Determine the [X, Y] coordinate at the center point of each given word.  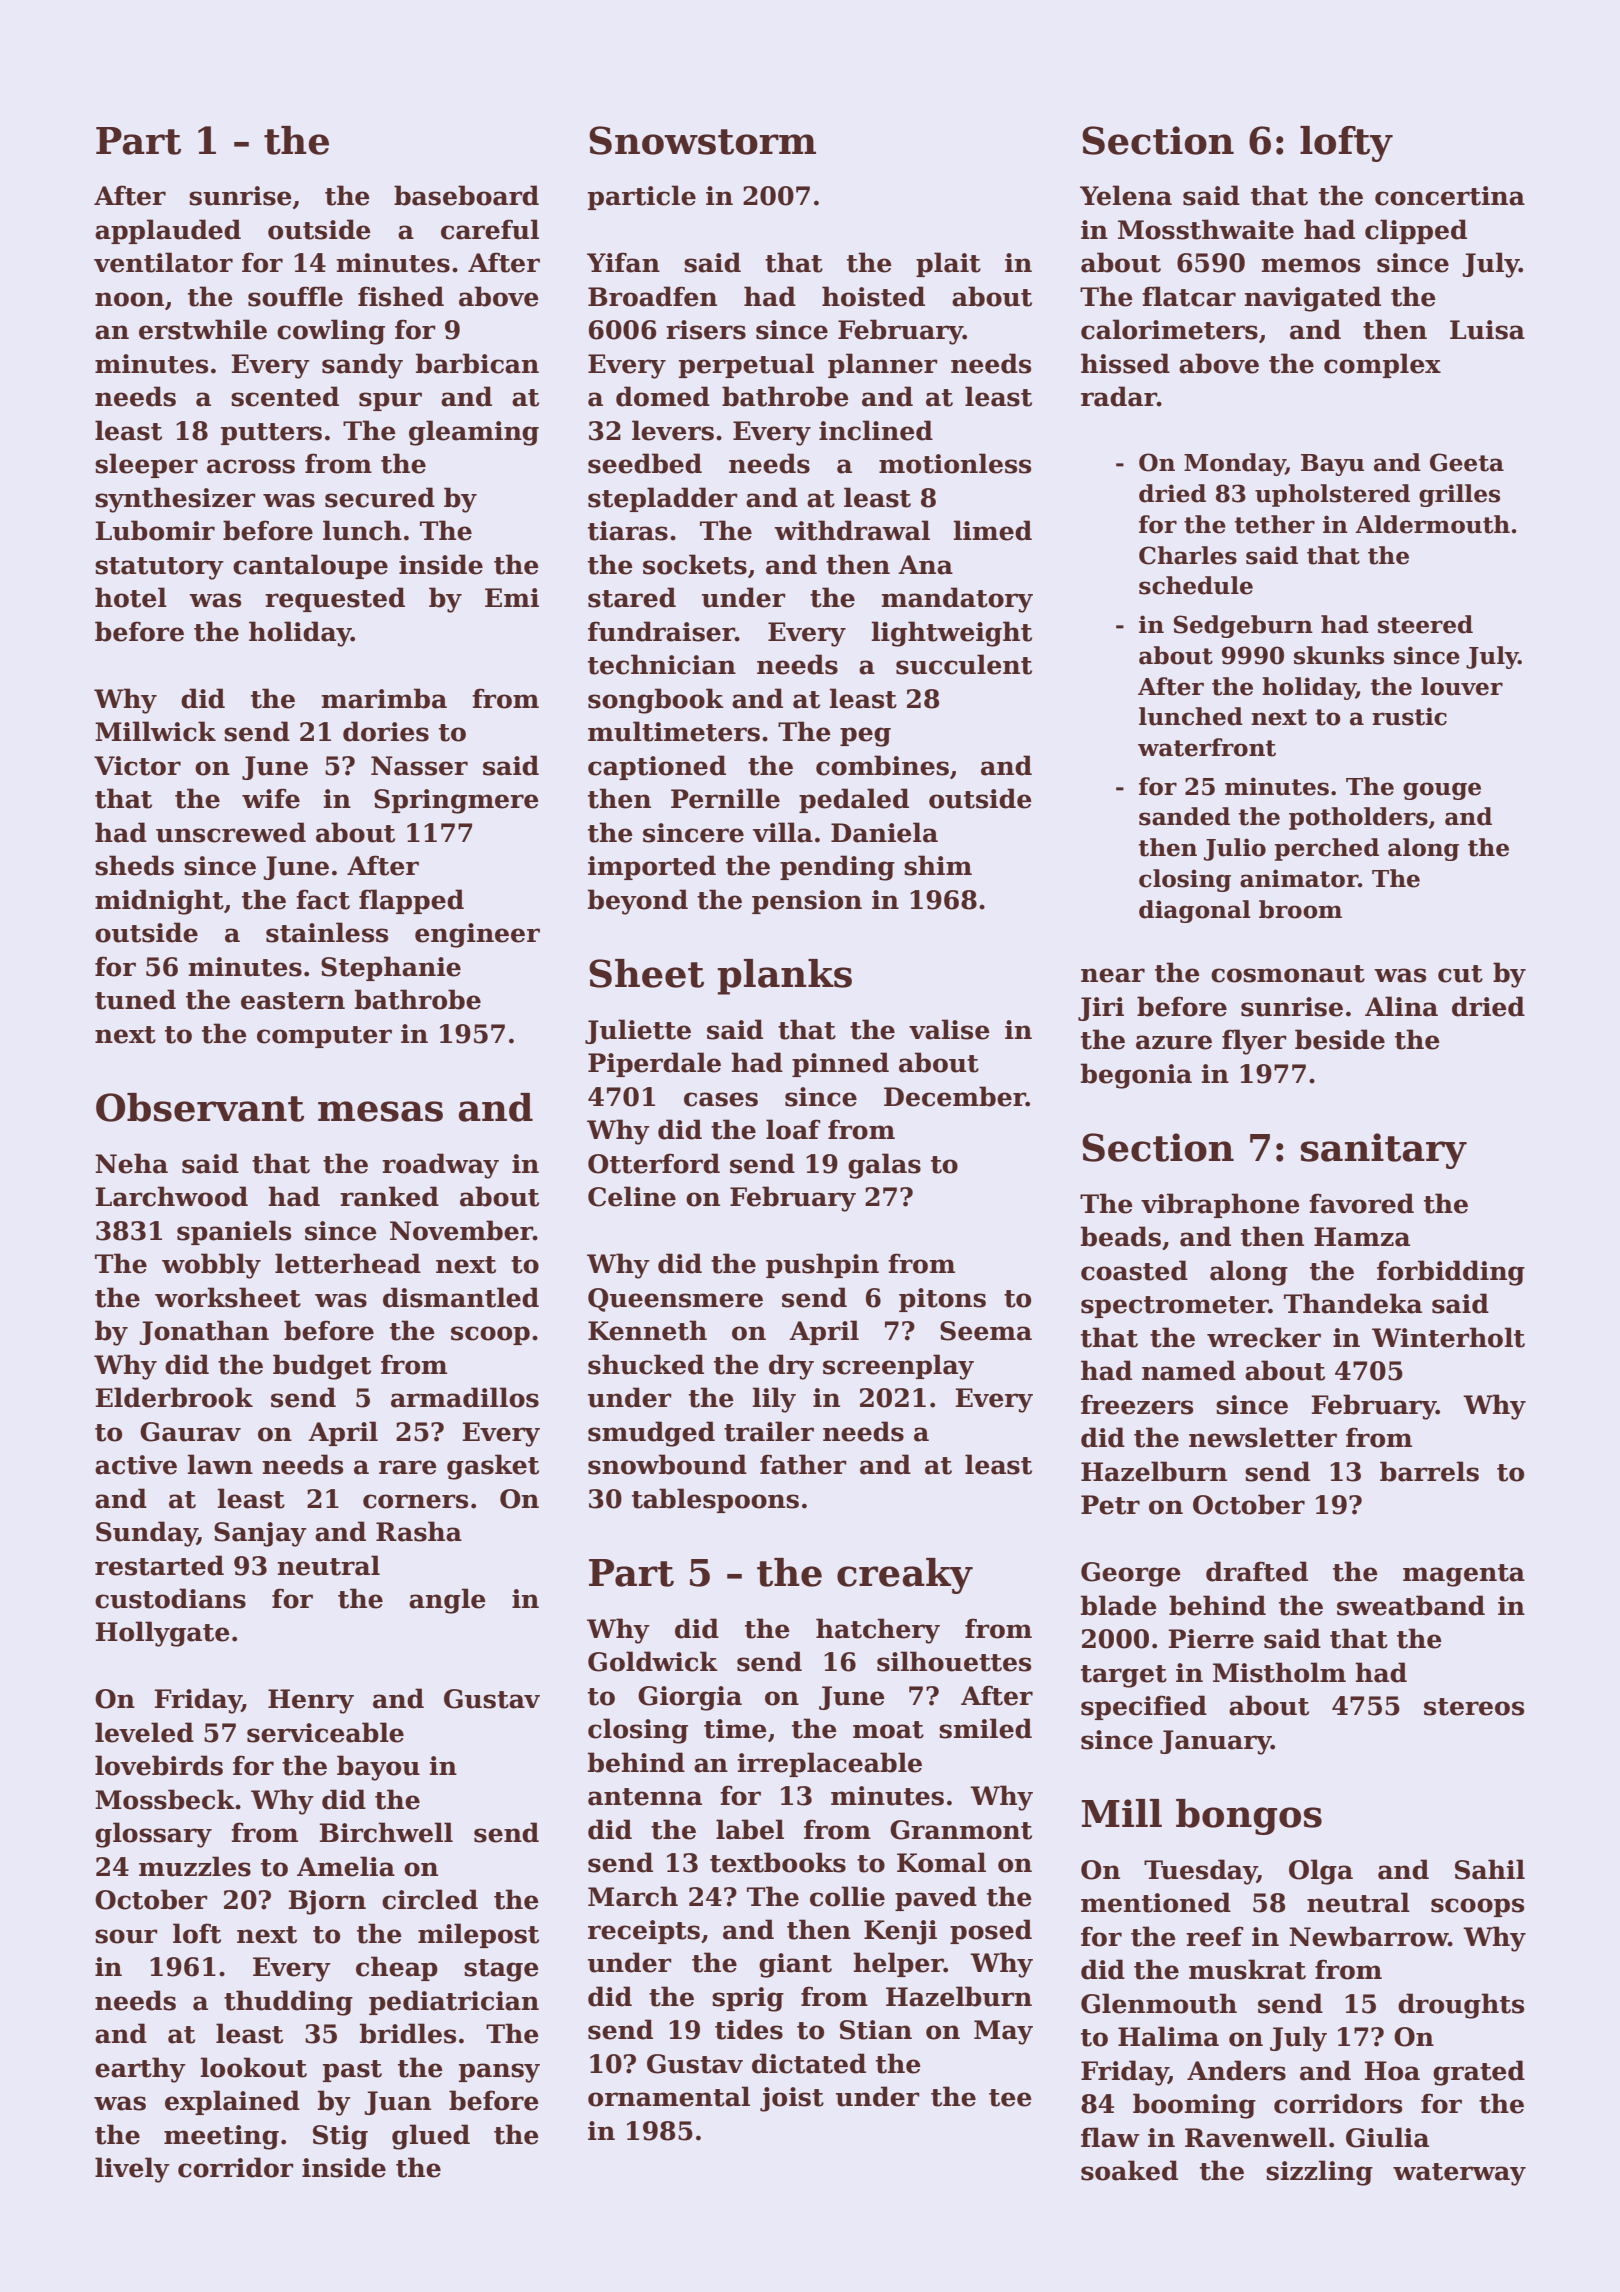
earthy [140, 2070]
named [1189, 1370]
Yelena [1126, 195]
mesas [380, 1111]
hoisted [873, 296]
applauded [168, 231]
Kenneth [647, 1330]
